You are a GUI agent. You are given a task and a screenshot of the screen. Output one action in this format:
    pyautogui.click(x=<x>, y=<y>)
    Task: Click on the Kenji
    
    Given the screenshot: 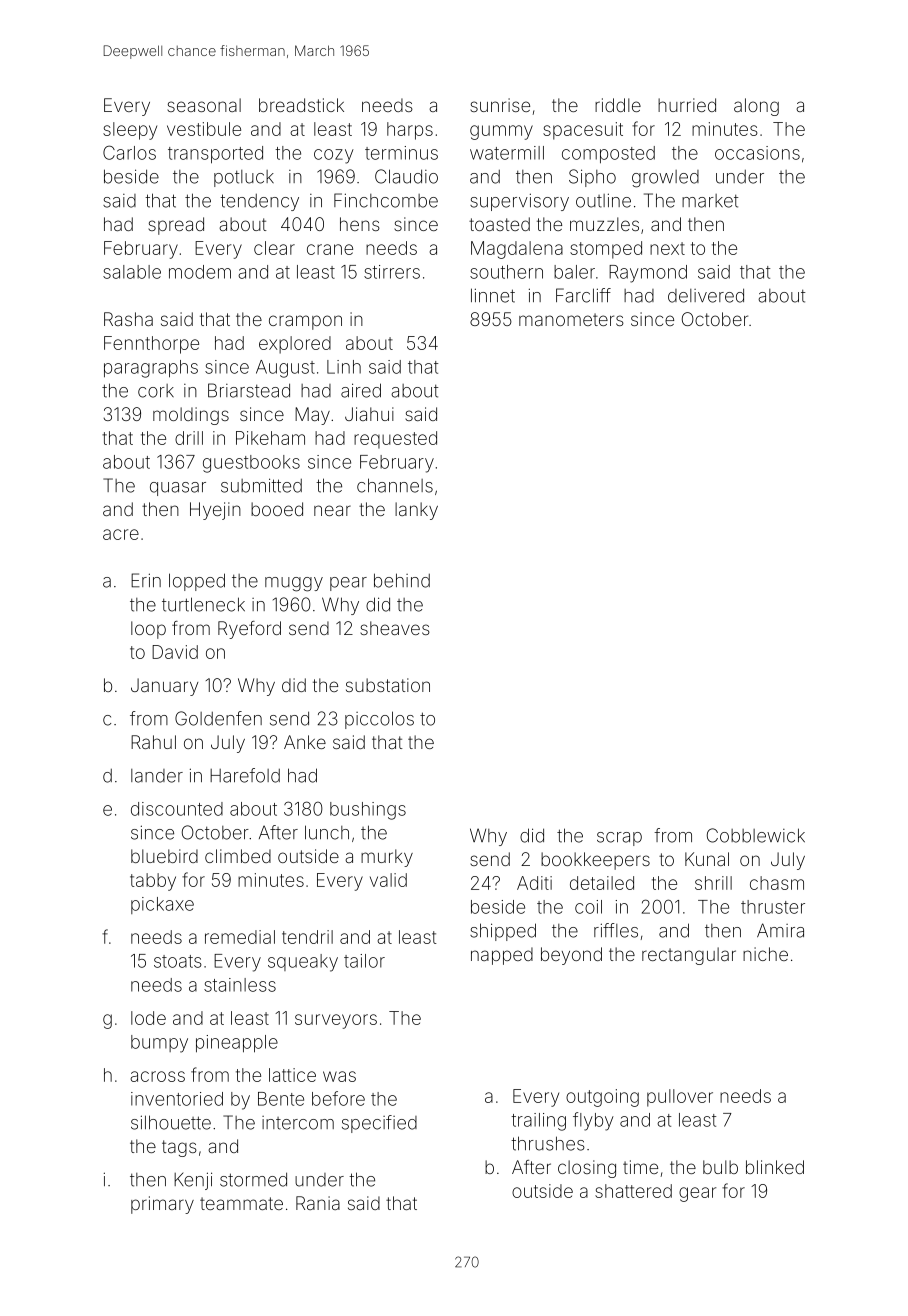 What is the action you would take?
    pyautogui.click(x=193, y=1181)
